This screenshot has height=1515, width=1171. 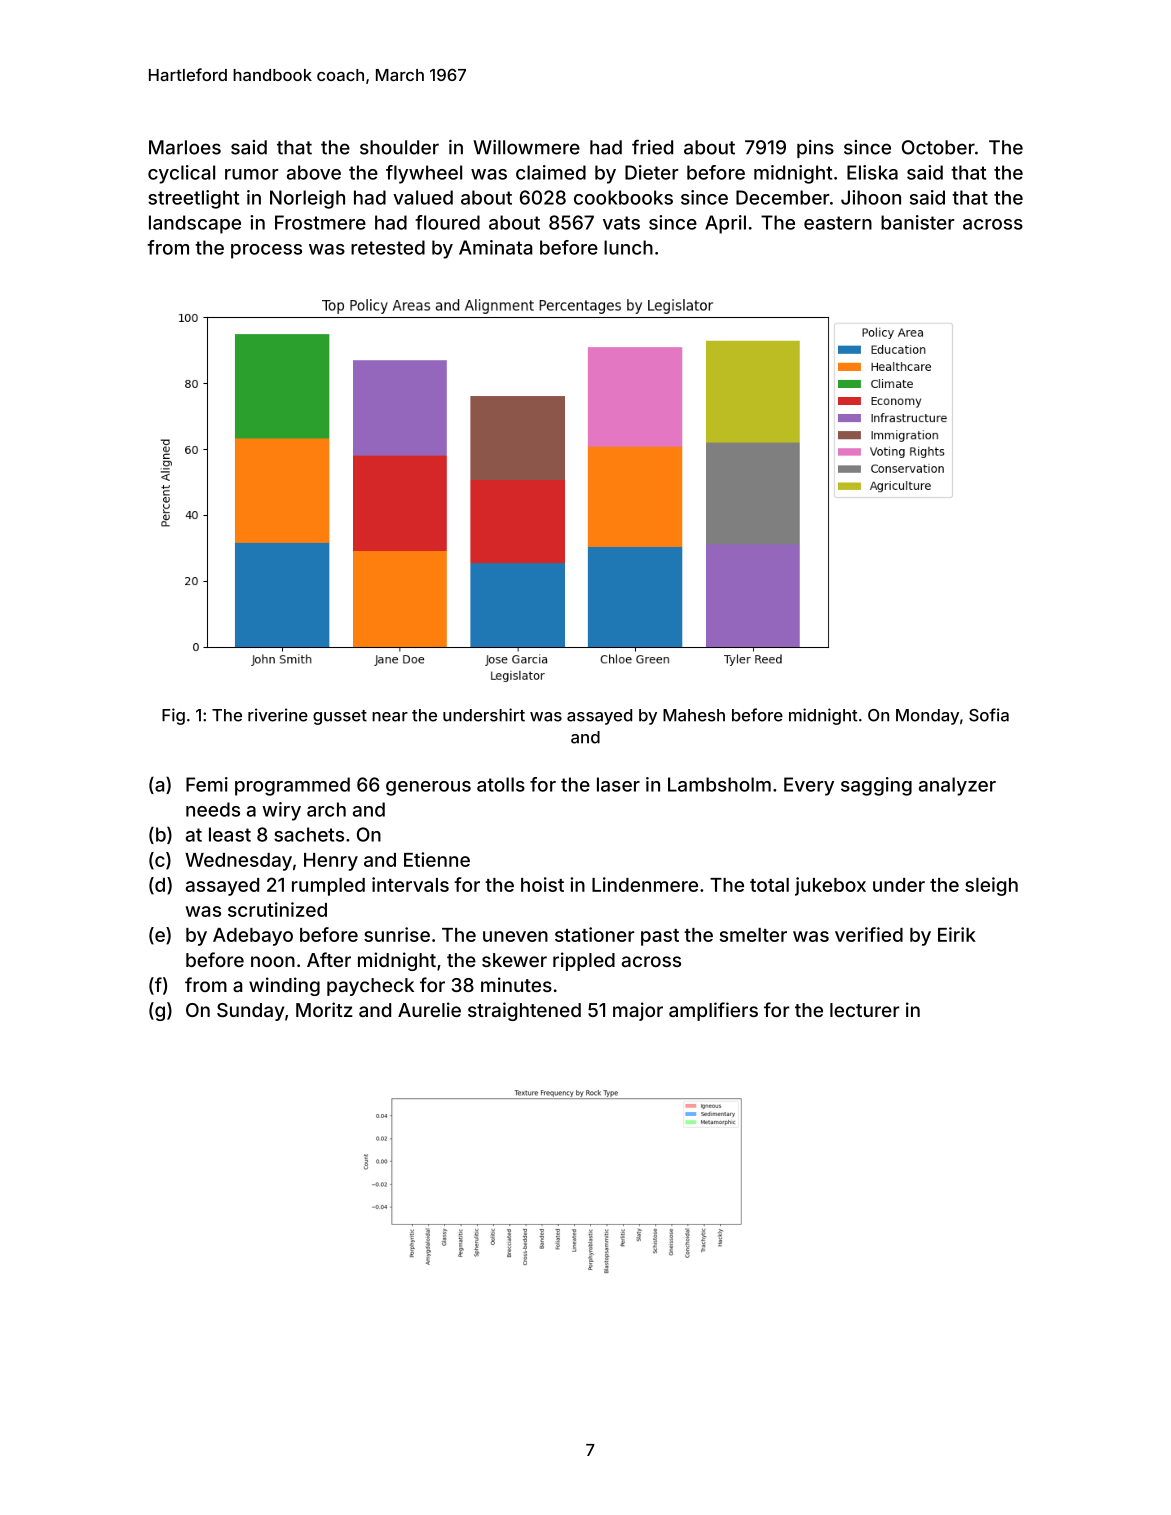 What do you see at coordinates (918, 222) in the screenshot?
I see `banister` at bounding box center [918, 222].
